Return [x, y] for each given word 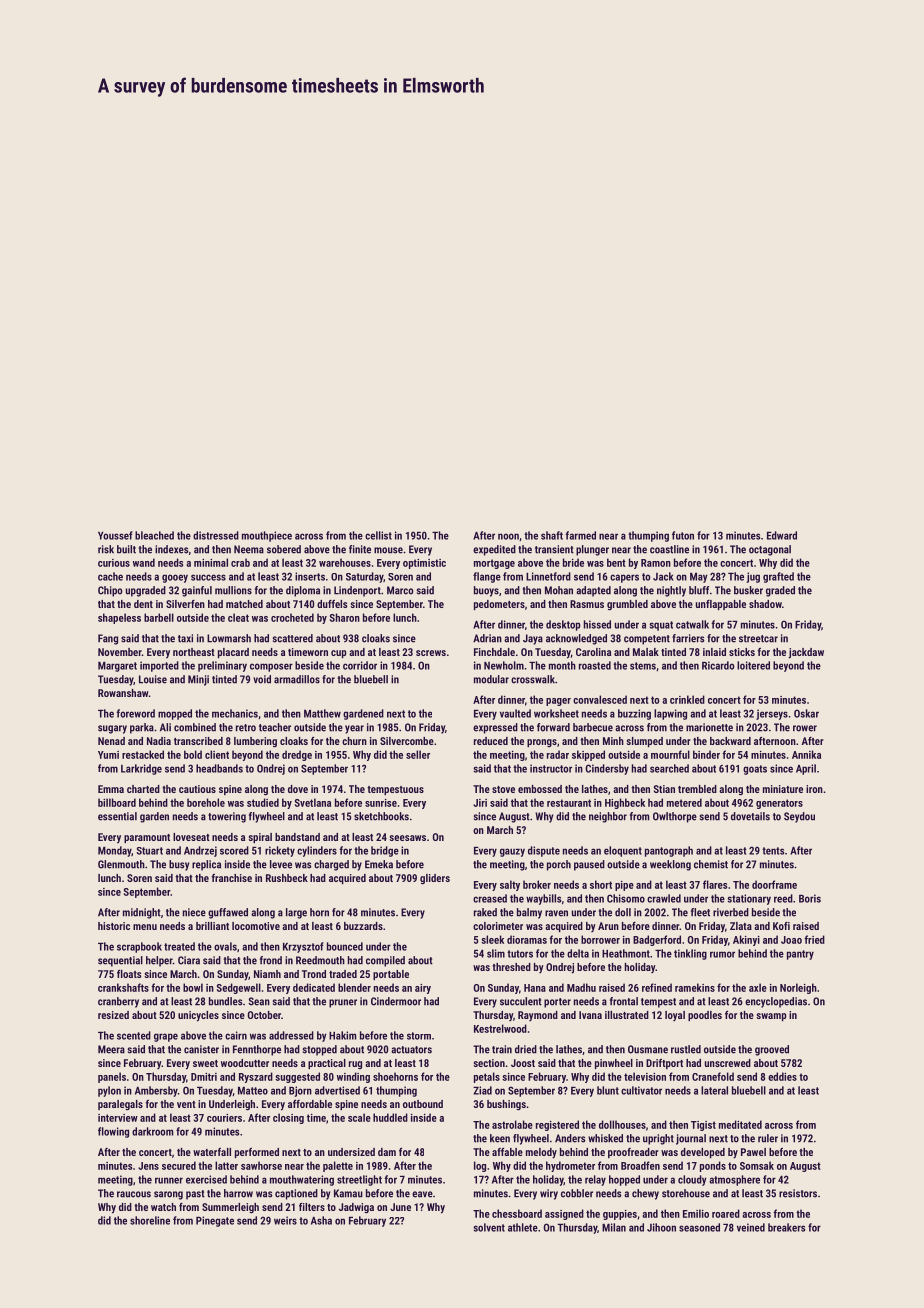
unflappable [721, 605]
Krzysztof [303, 947]
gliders [435, 879]
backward [730, 741]
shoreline [150, 1220]
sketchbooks [381, 816]
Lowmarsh [229, 638]
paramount [147, 838]
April [806, 769]
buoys [486, 591]
